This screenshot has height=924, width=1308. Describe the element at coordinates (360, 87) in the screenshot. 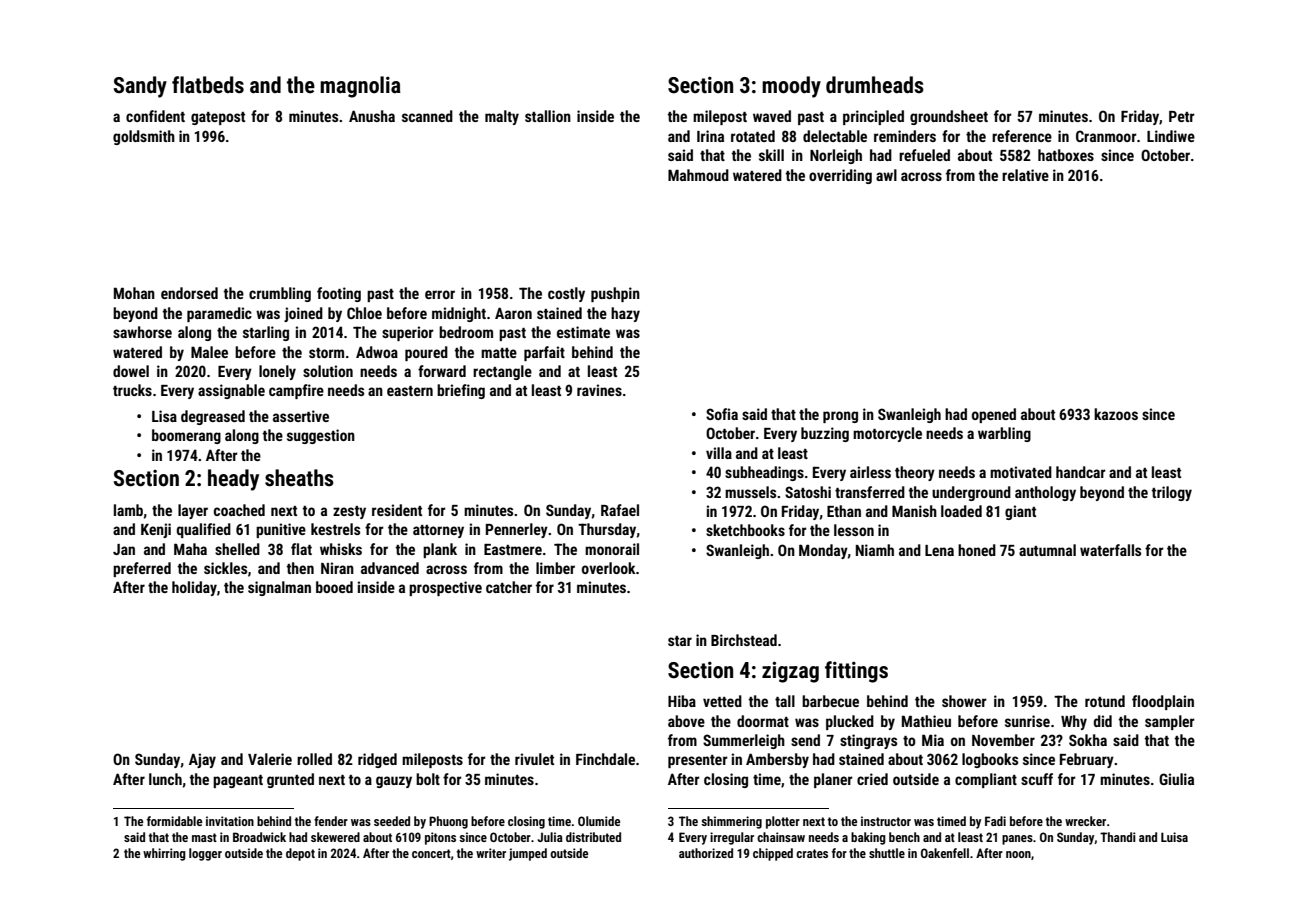

I see `magnolia` at that location.
